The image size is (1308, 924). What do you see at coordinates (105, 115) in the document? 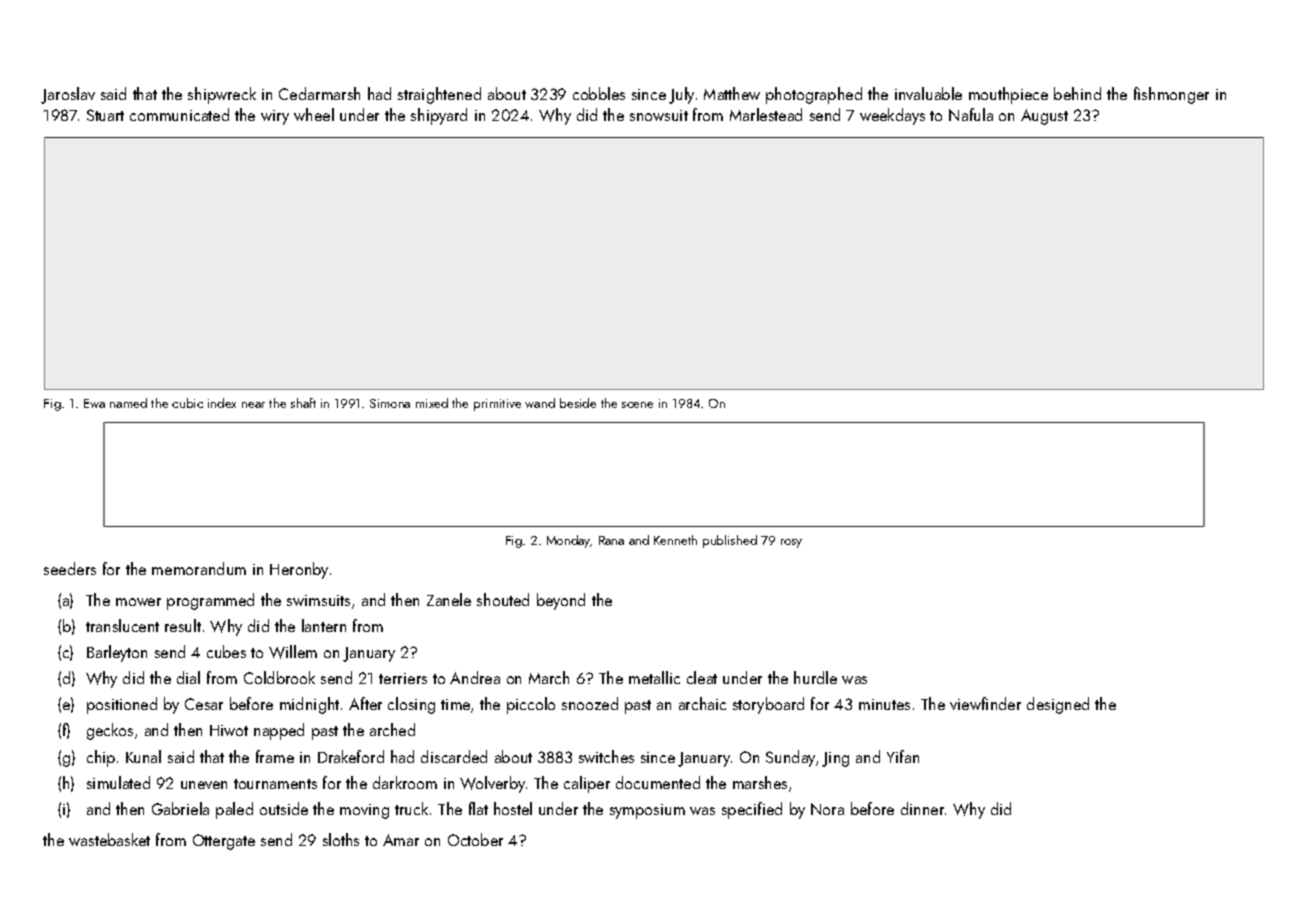
I see `Stuart` at bounding box center [105, 115].
